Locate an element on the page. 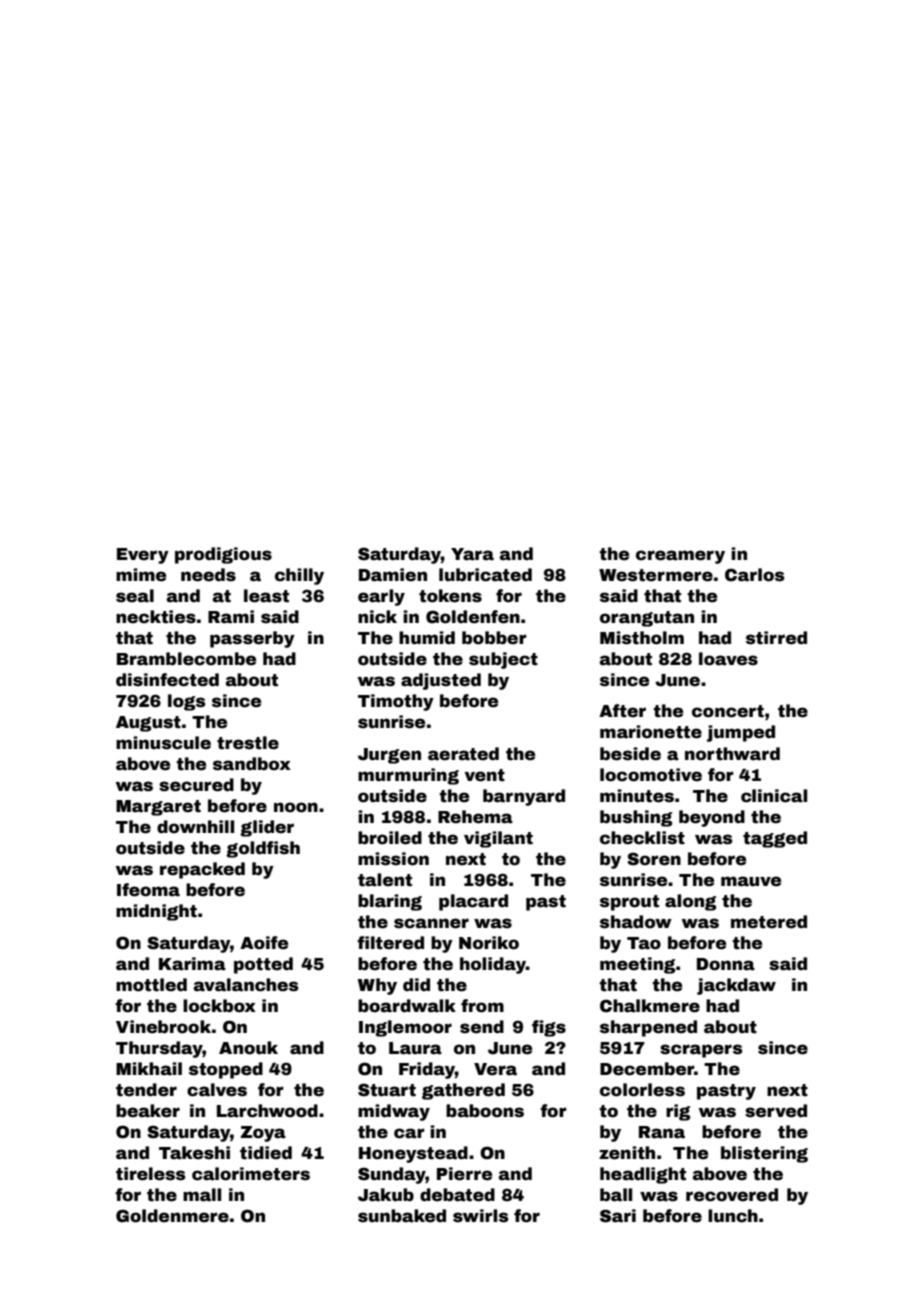 The image size is (924, 1308). Soren is located at coordinates (654, 859).
